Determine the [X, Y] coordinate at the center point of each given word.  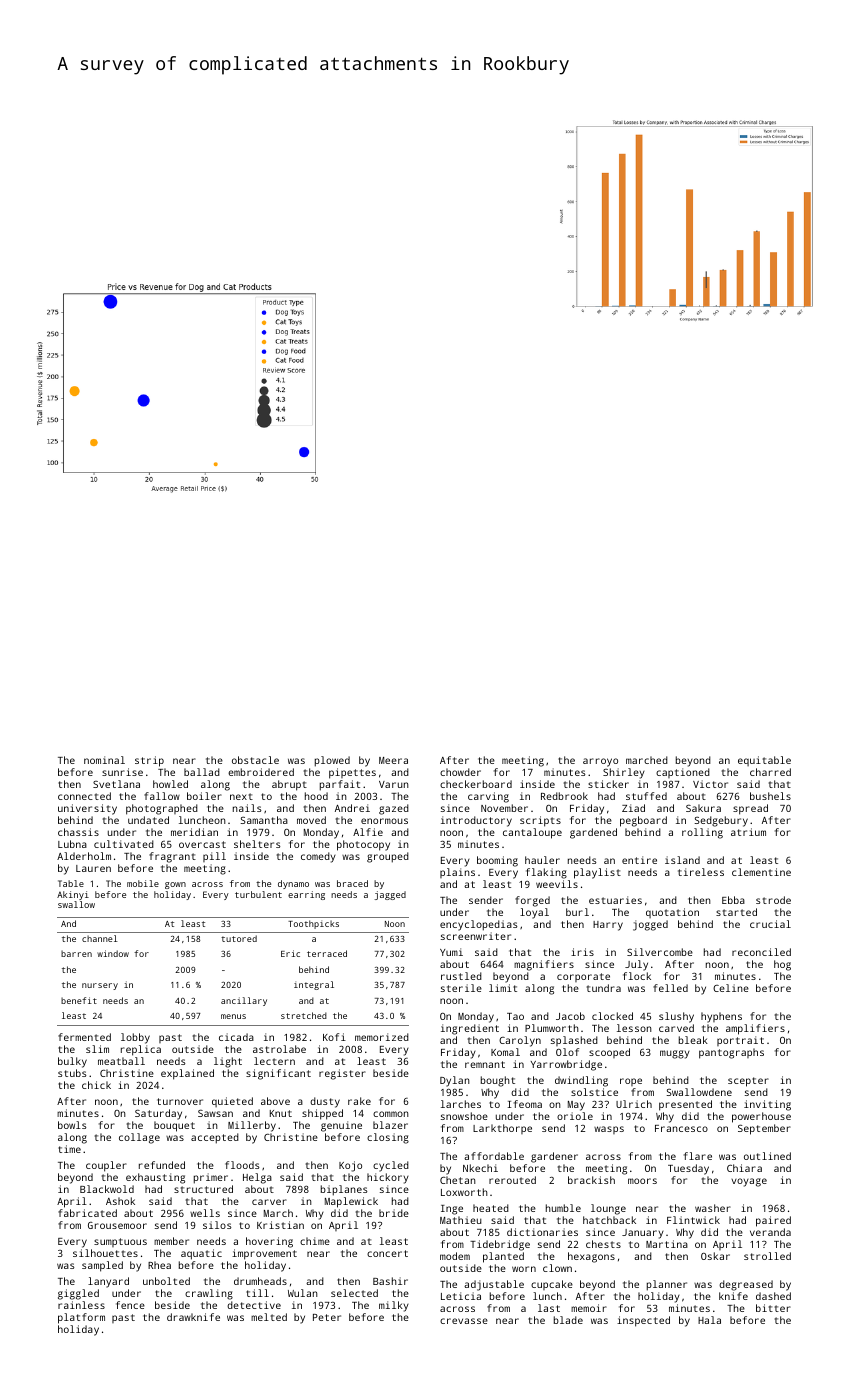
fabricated [87, 1213]
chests [603, 1244]
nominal [104, 760]
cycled [391, 1166]
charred [770, 772]
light [228, 1062]
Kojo [350, 1166]
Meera [393, 760]
